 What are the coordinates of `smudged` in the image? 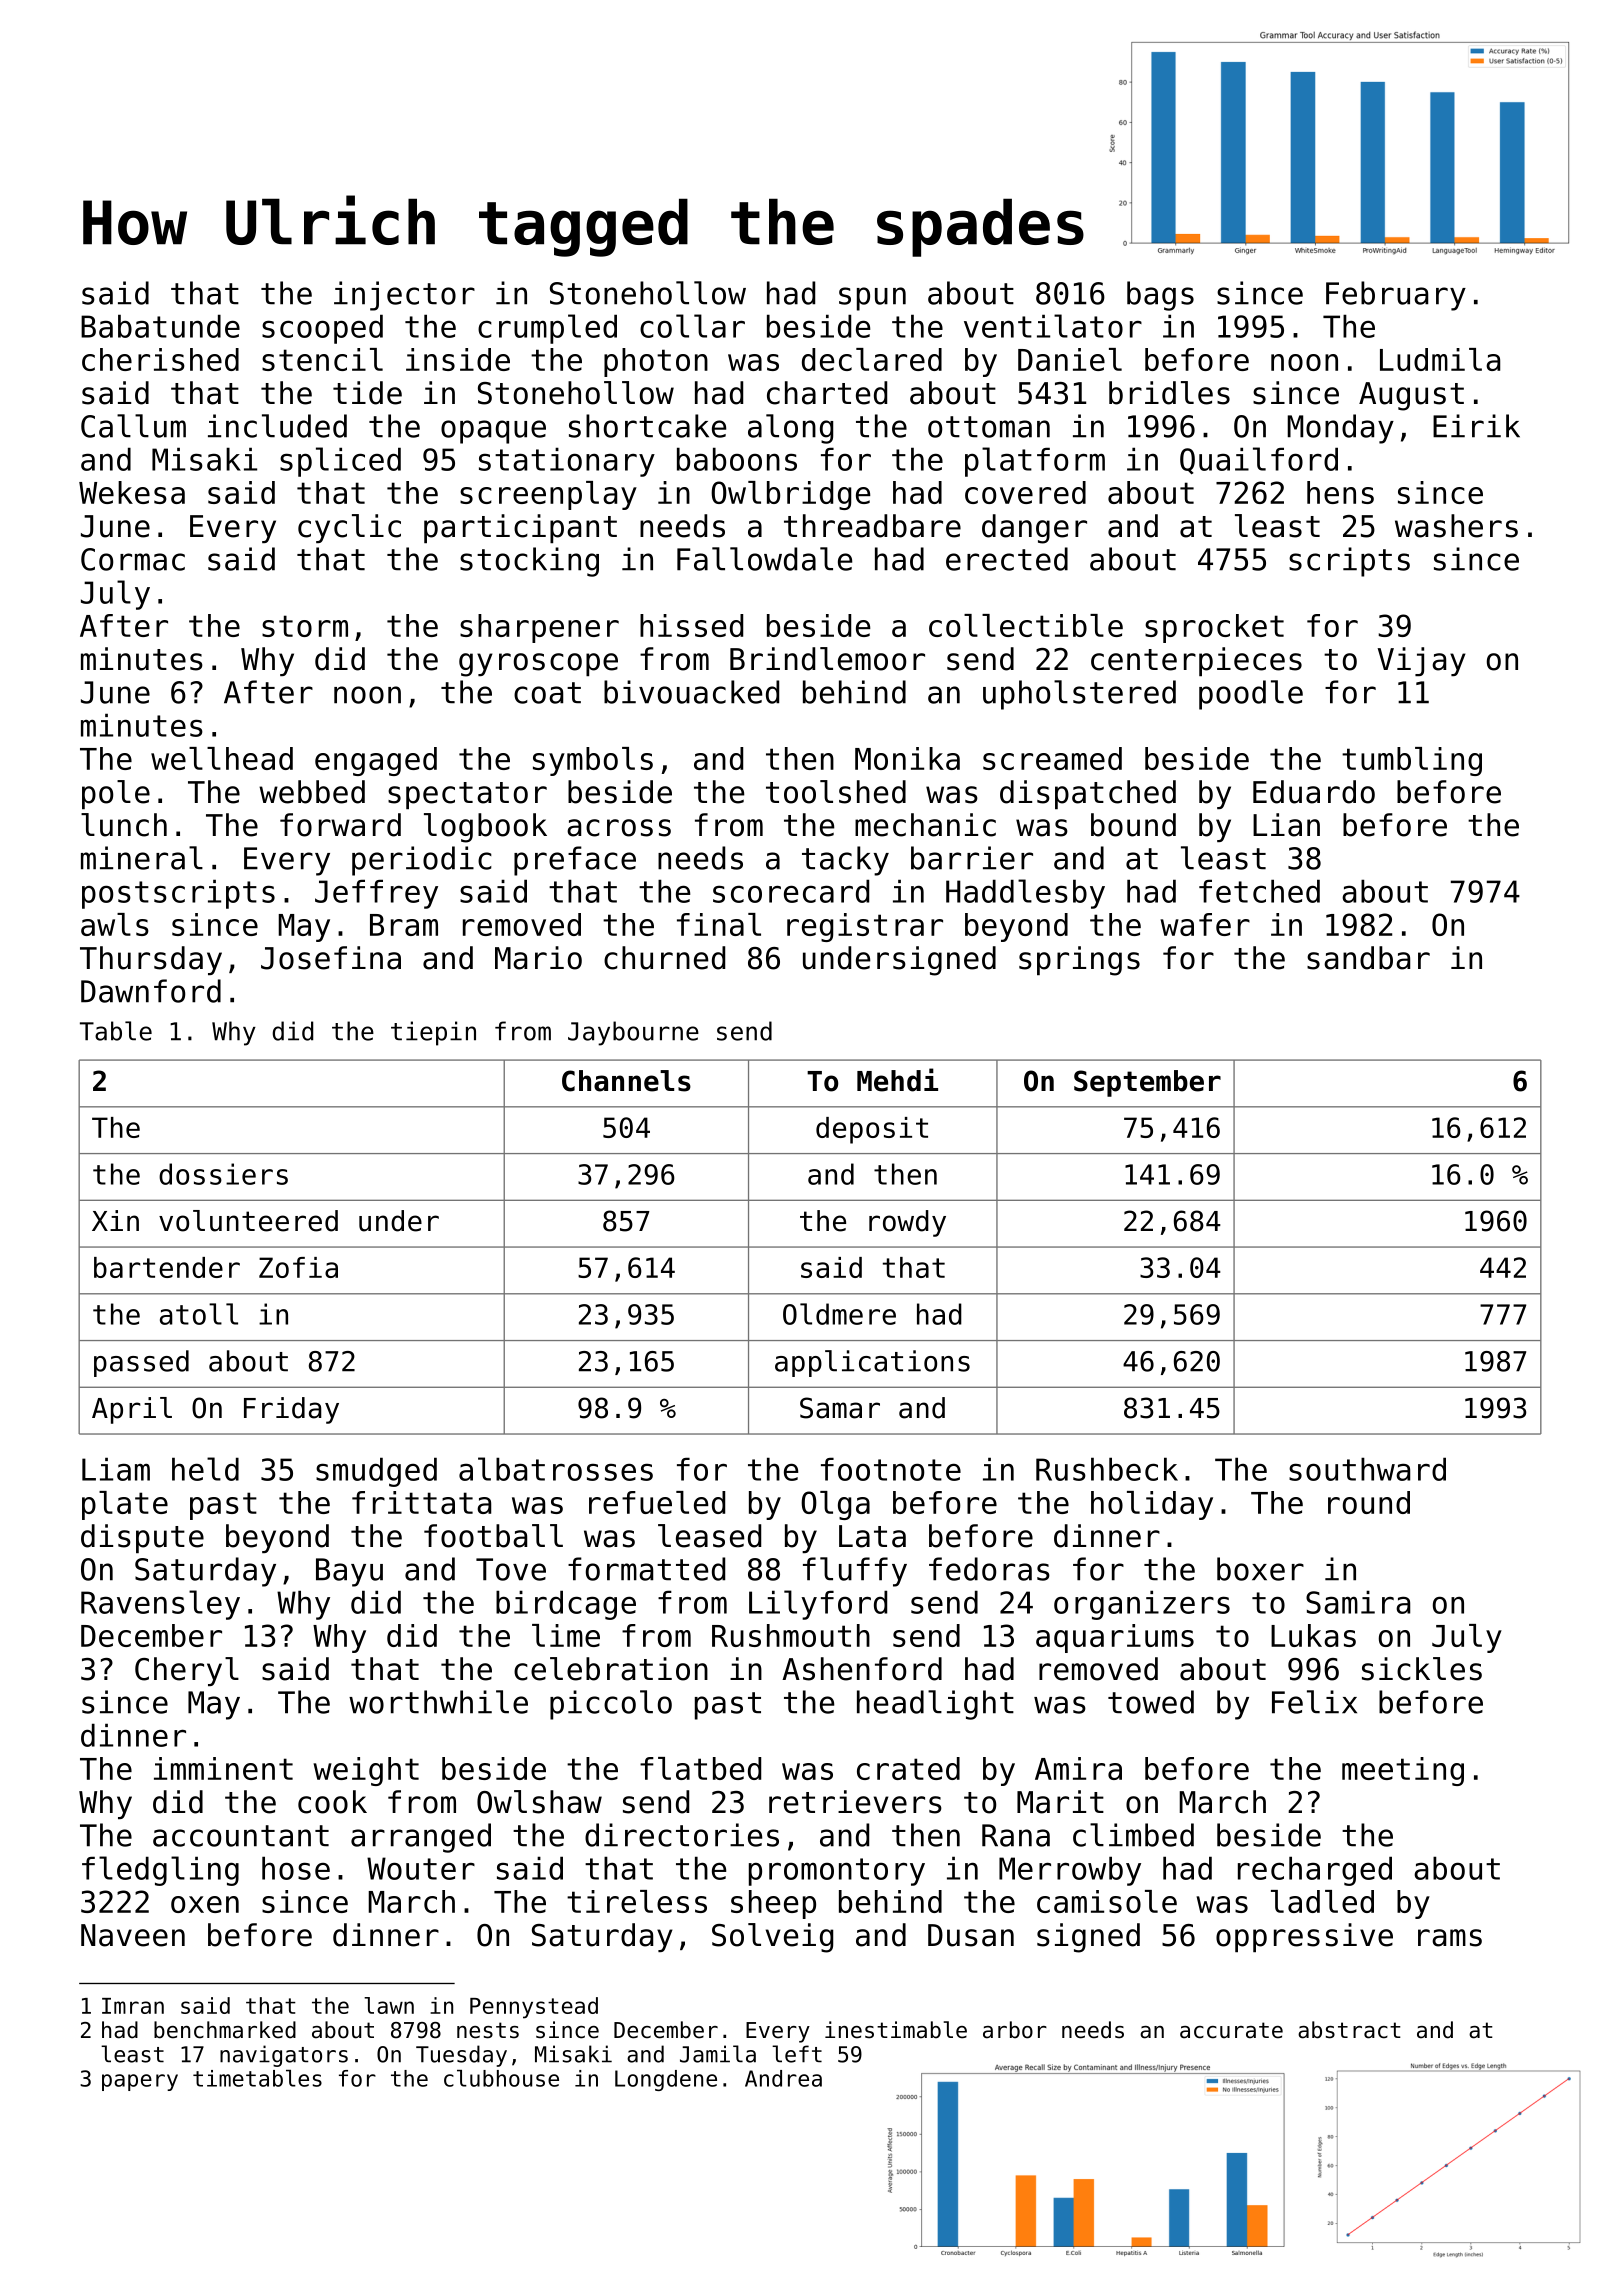 It's located at (376, 1472).
